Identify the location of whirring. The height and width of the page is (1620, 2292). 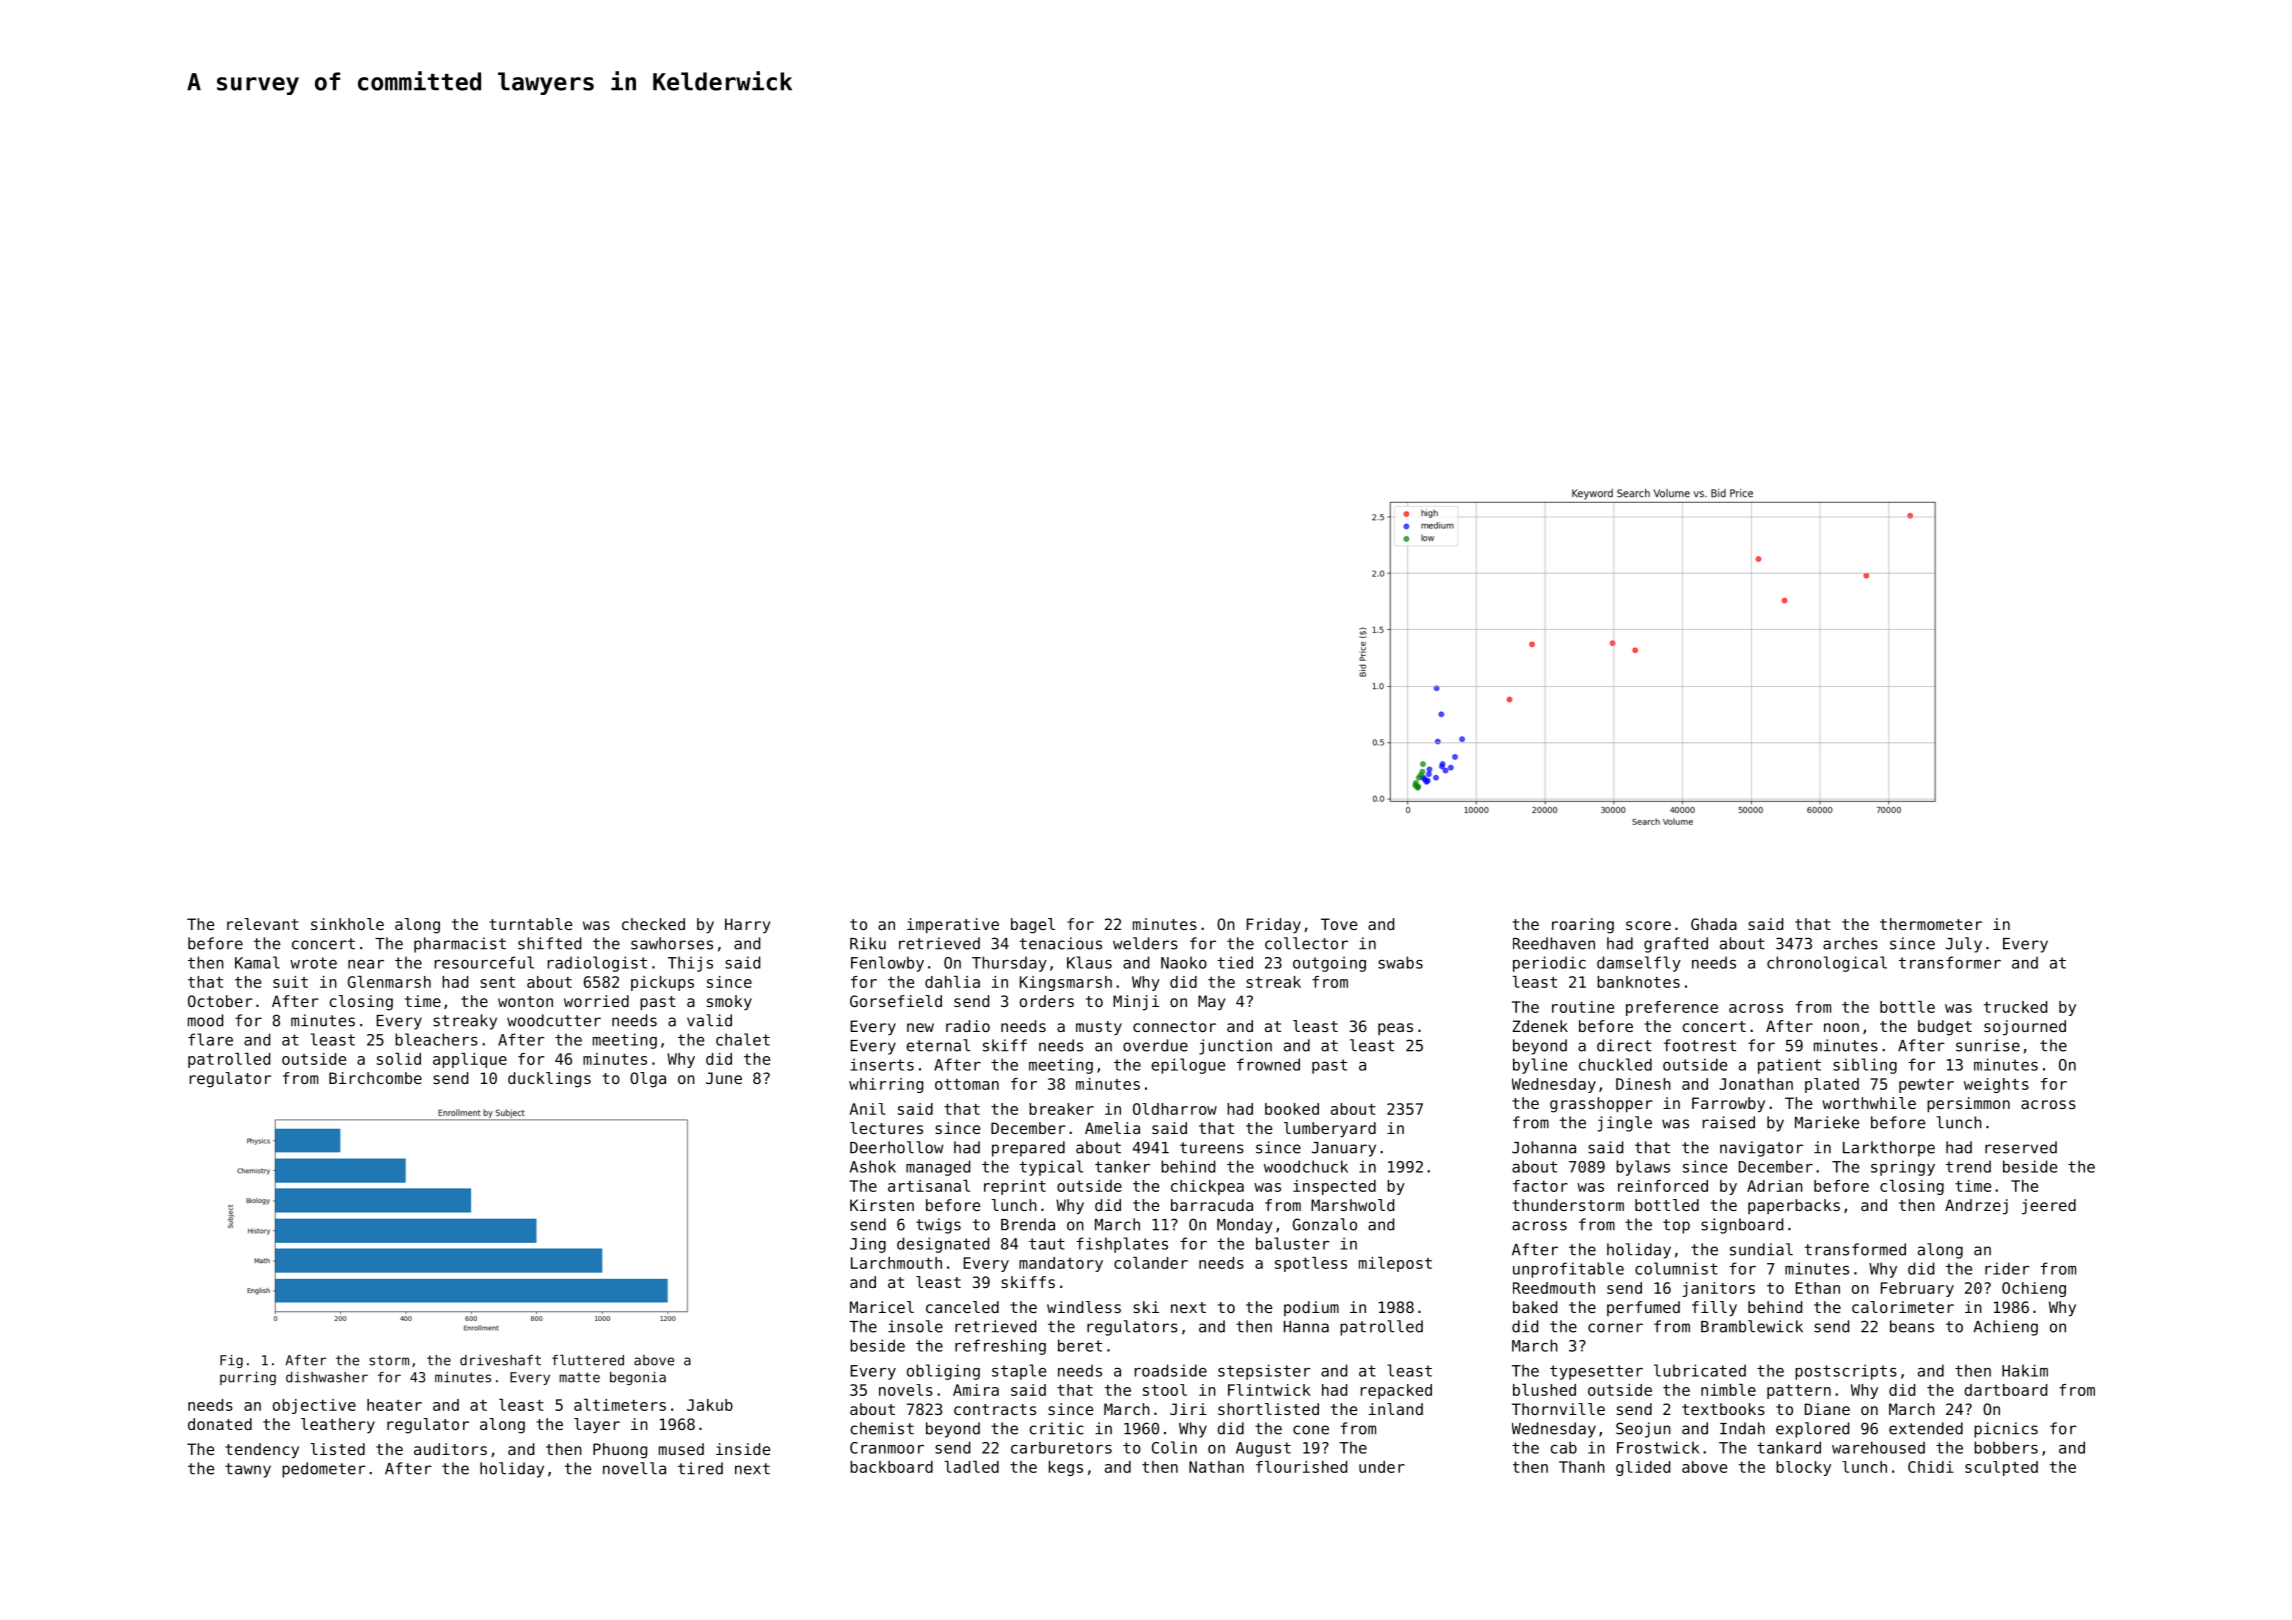
(886, 1085).
